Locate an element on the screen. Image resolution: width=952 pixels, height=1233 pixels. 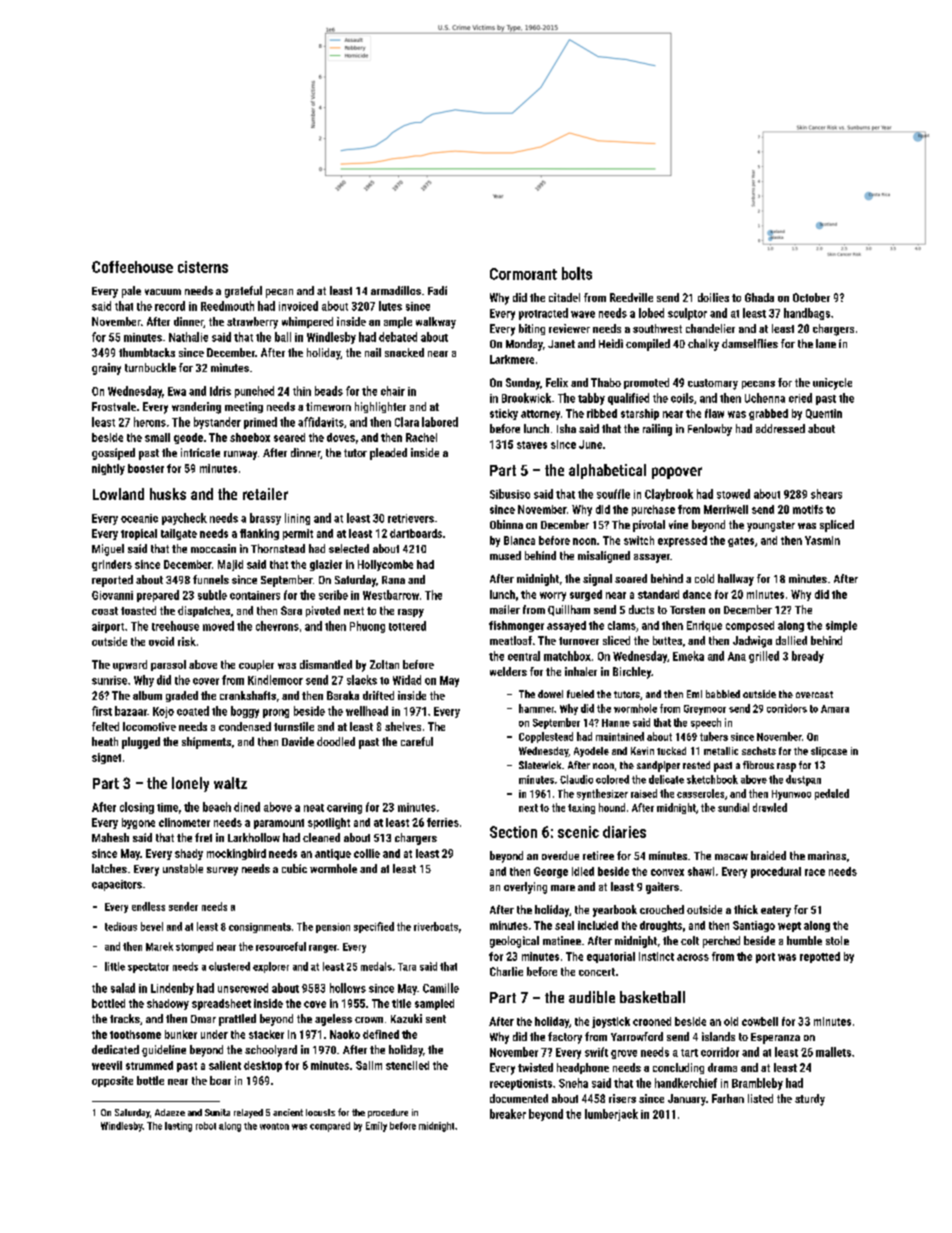
switch is located at coordinates (639, 540).
